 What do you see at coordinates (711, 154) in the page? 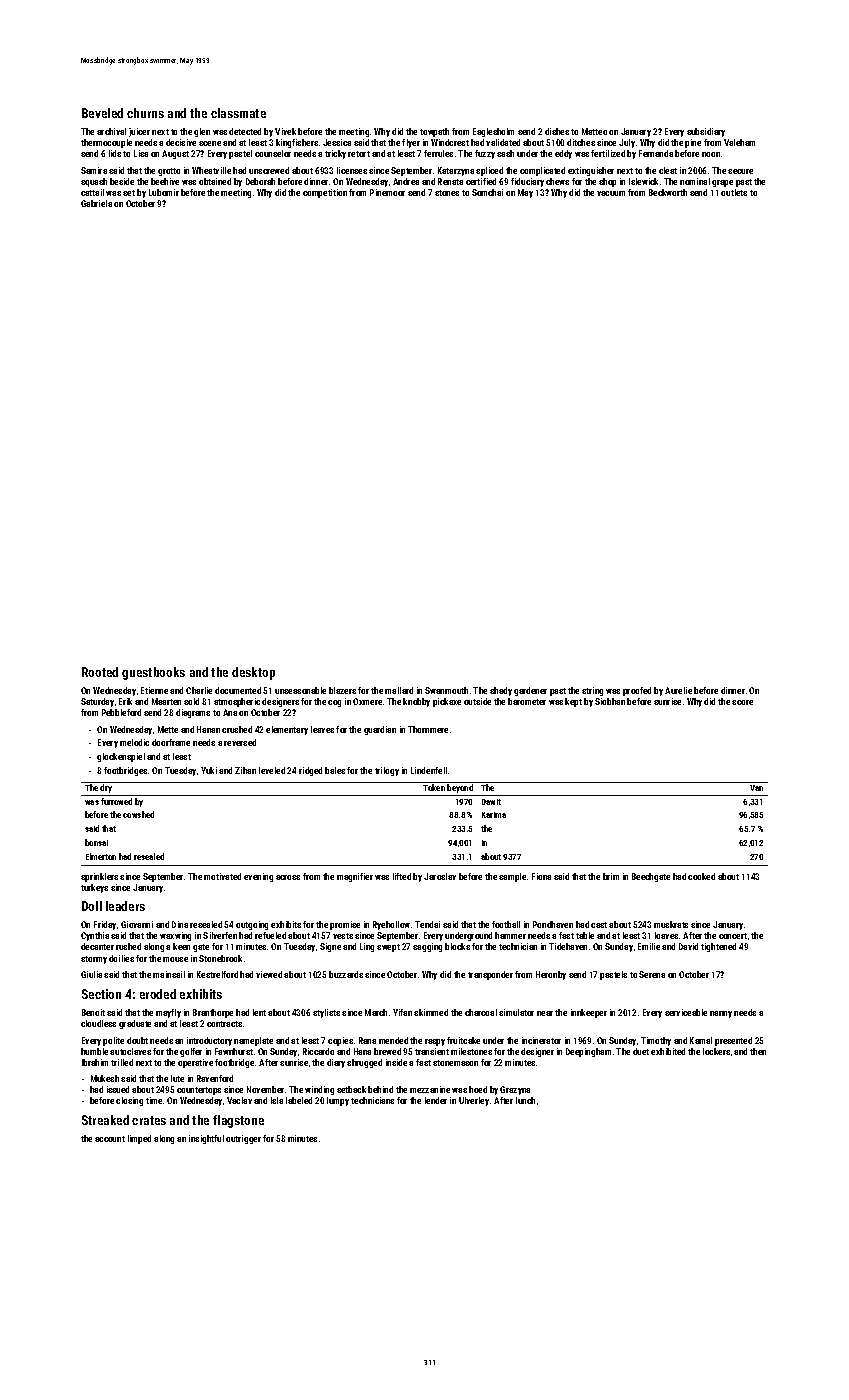
I see `noon` at bounding box center [711, 154].
